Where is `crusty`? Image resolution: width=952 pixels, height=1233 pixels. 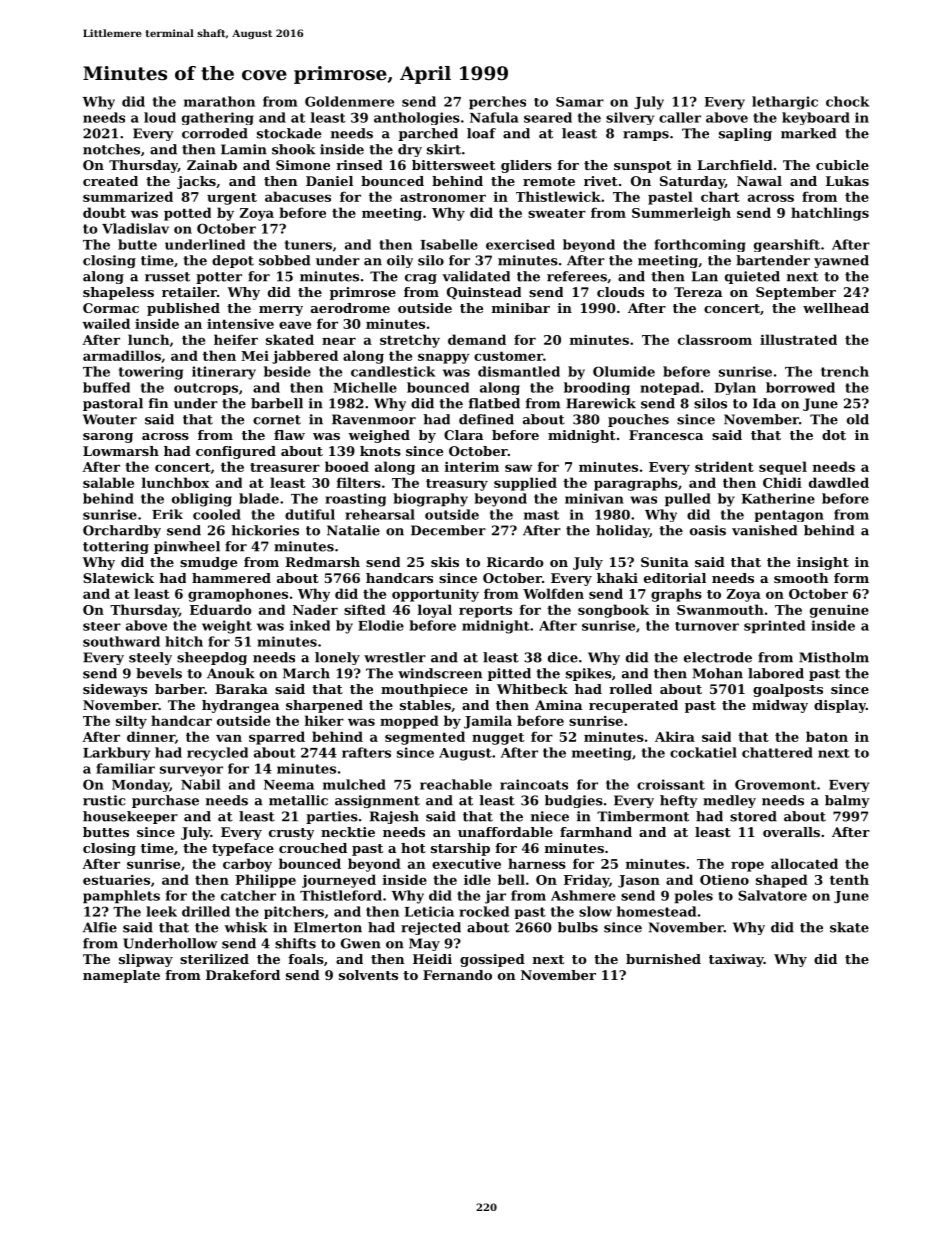
crusty is located at coordinates (291, 834).
